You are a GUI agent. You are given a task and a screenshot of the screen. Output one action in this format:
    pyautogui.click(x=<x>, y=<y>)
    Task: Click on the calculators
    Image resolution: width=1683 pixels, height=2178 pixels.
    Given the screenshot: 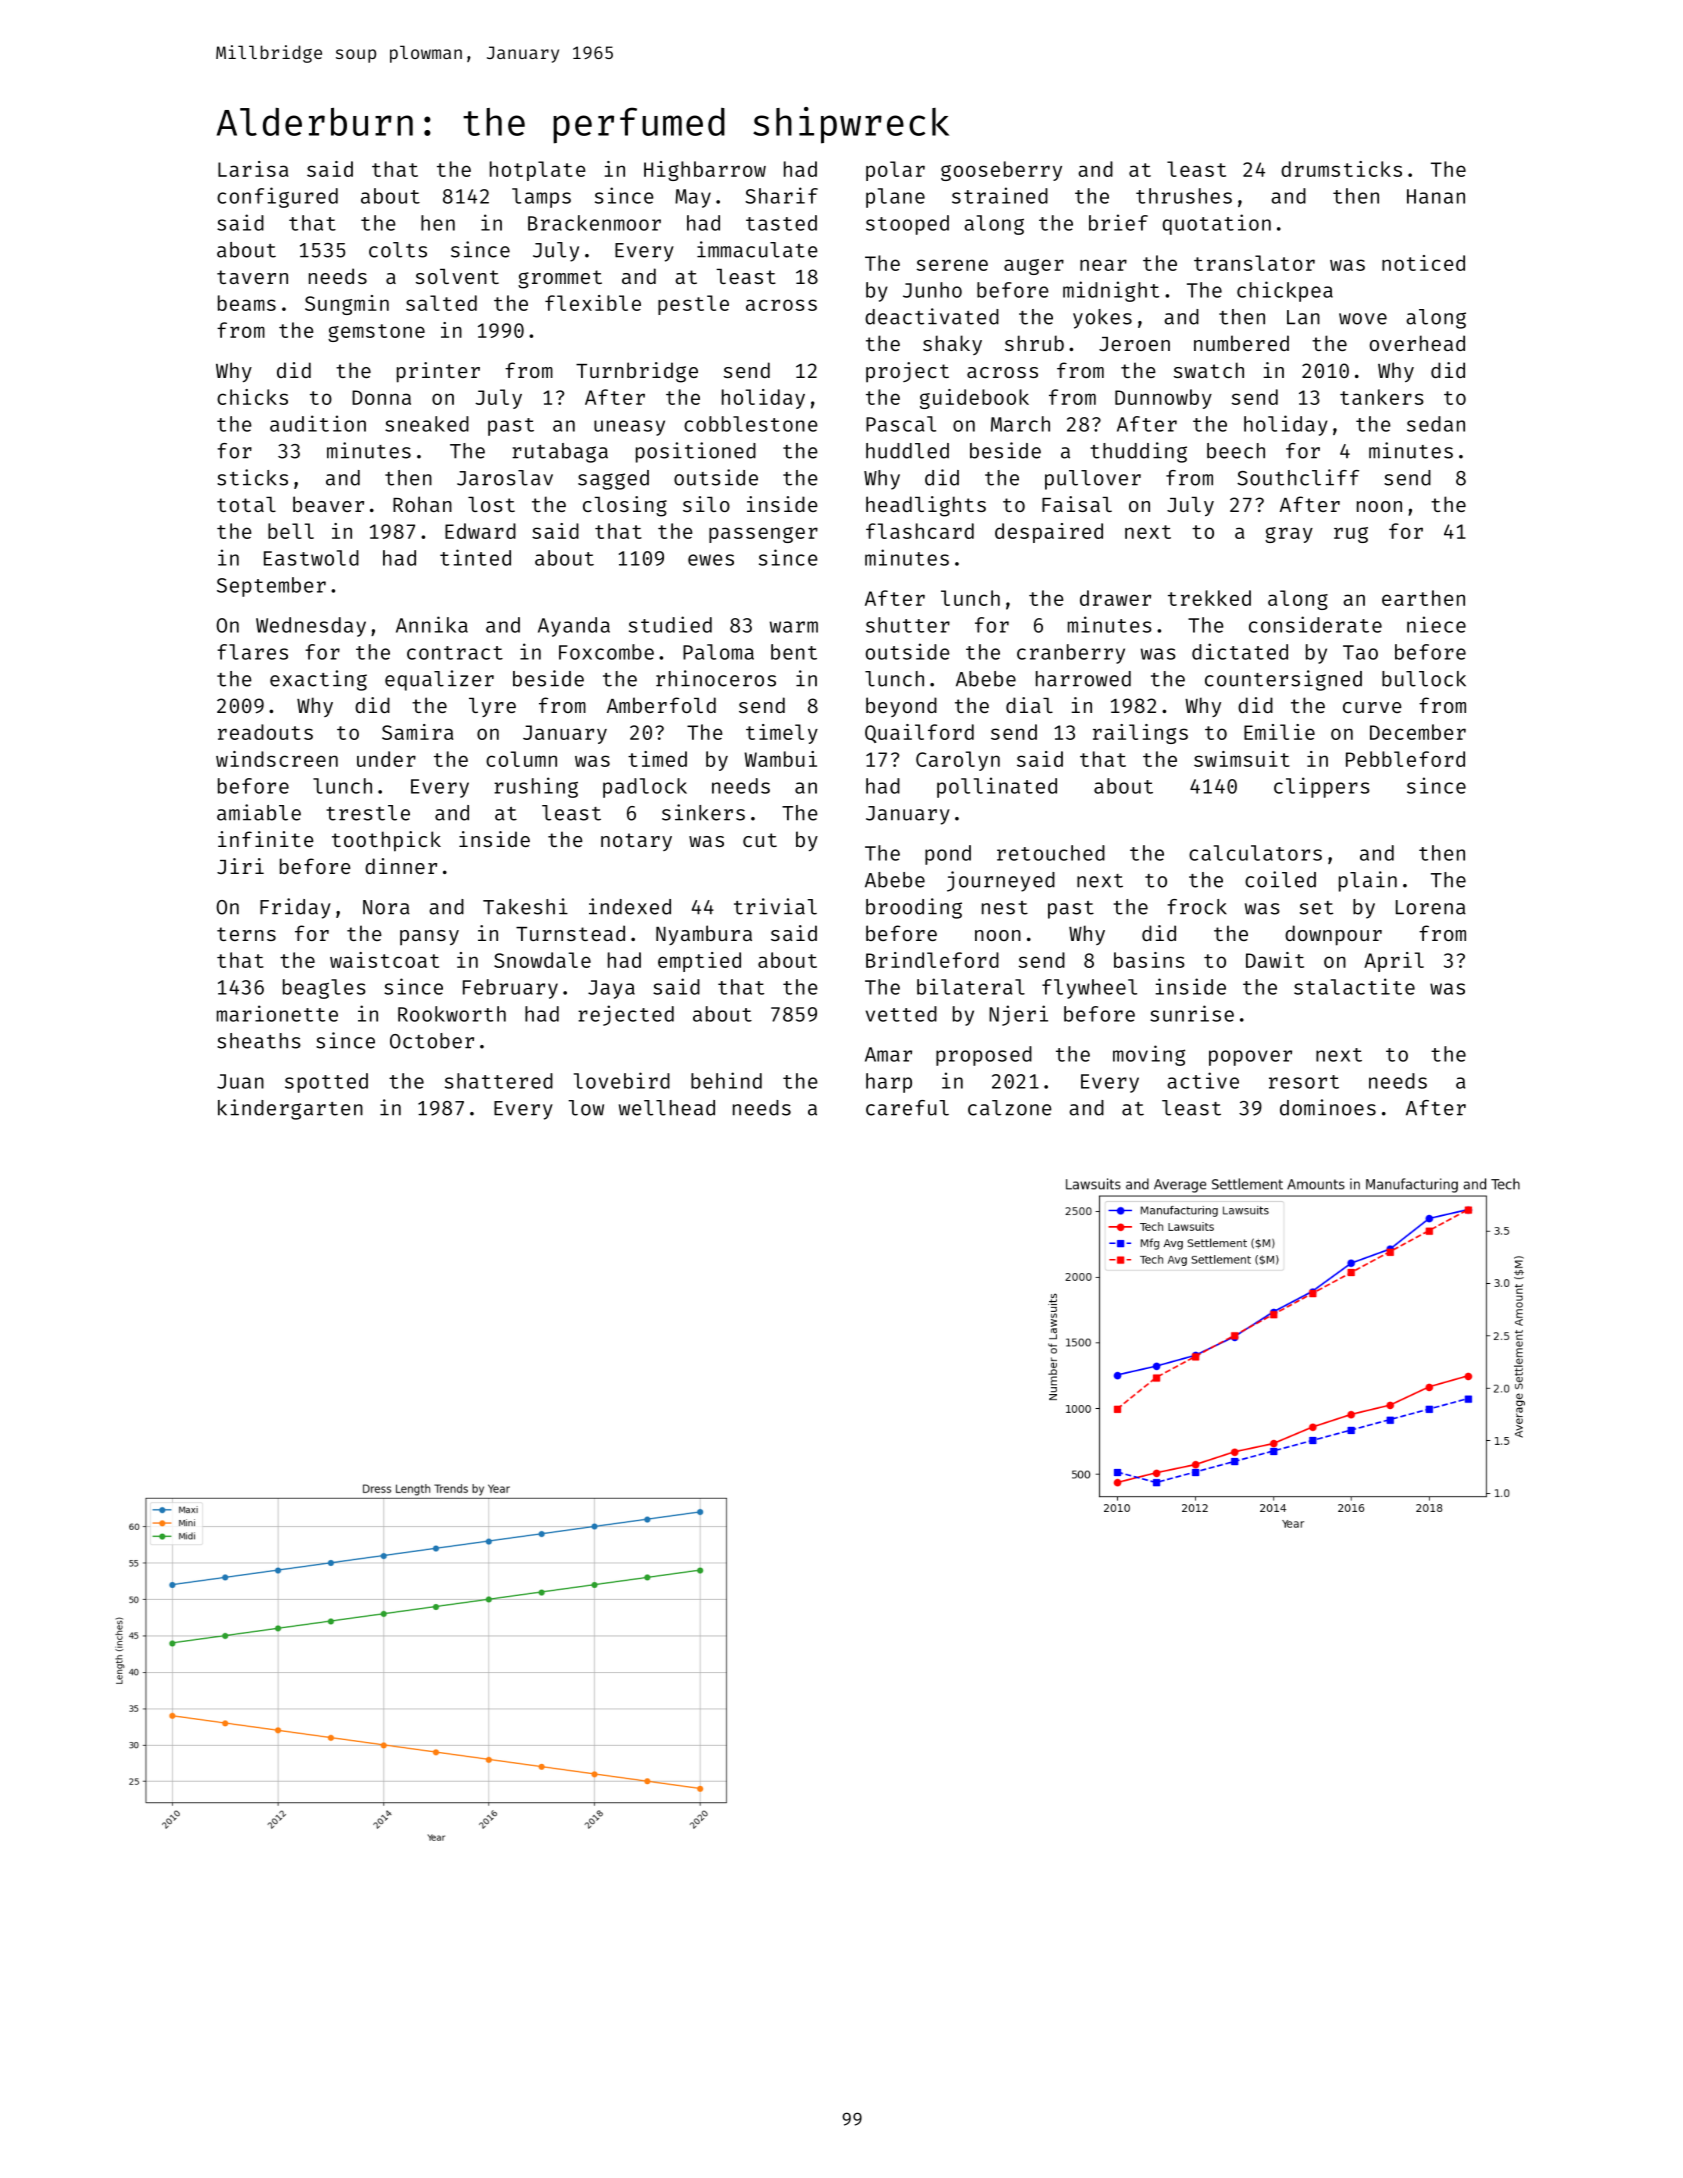 What is the action you would take?
    pyautogui.click(x=1255, y=853)
